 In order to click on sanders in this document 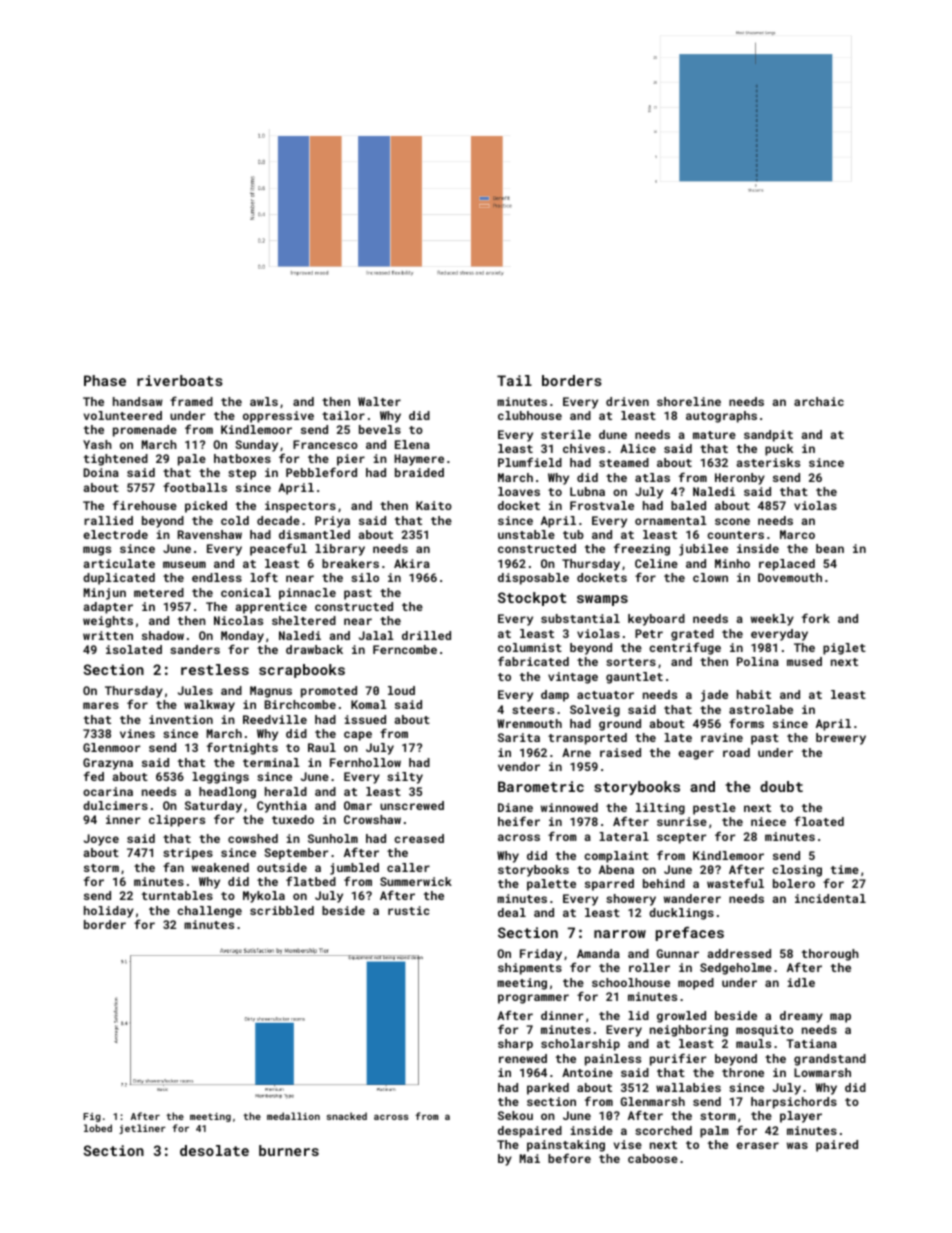, I will do `click(195, 649)`.
